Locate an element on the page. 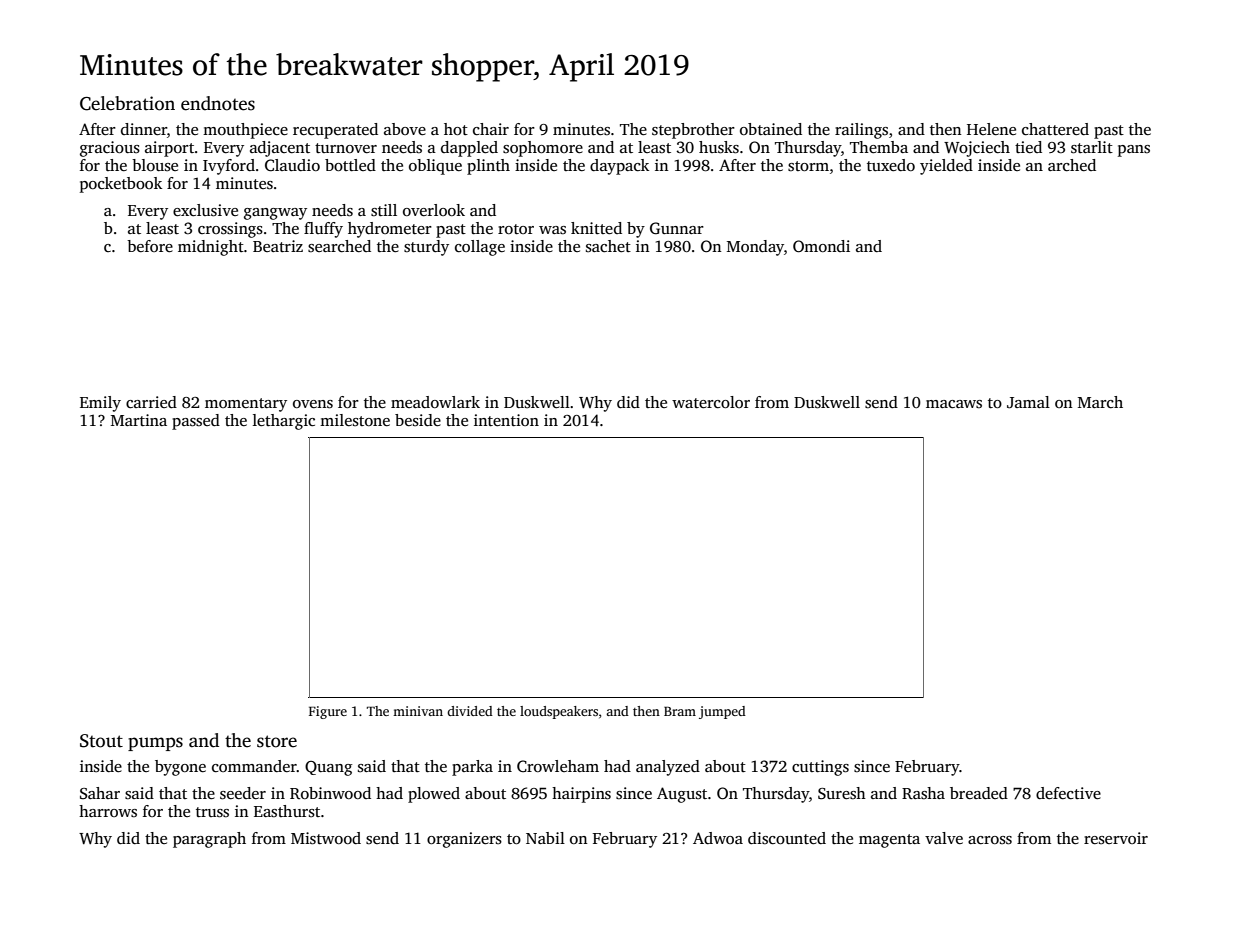 This image has height=952, width=1233. hot is located at coordinates (456, 129).
